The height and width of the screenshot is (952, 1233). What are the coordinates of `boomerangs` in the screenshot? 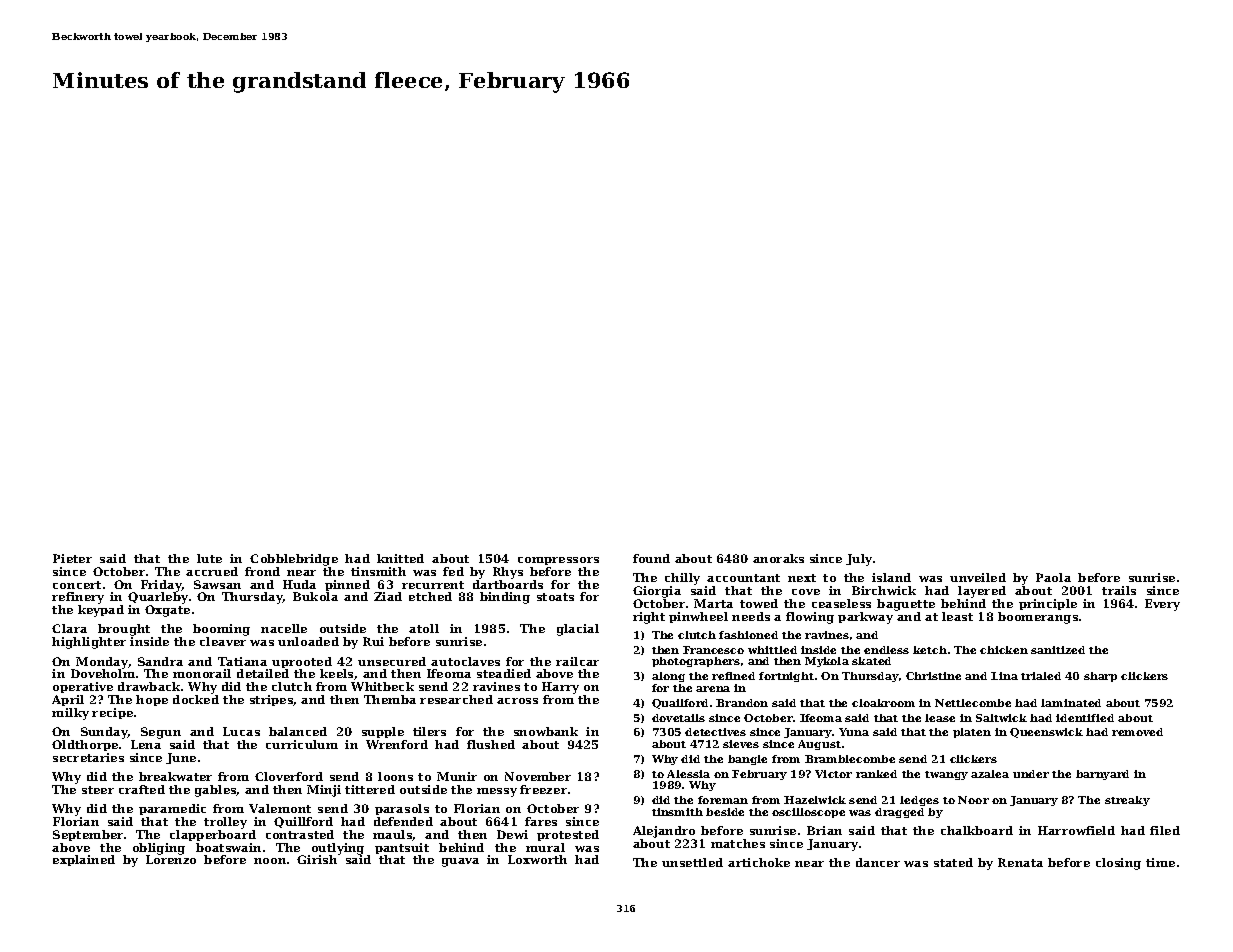 It's located at (1038, 618).
